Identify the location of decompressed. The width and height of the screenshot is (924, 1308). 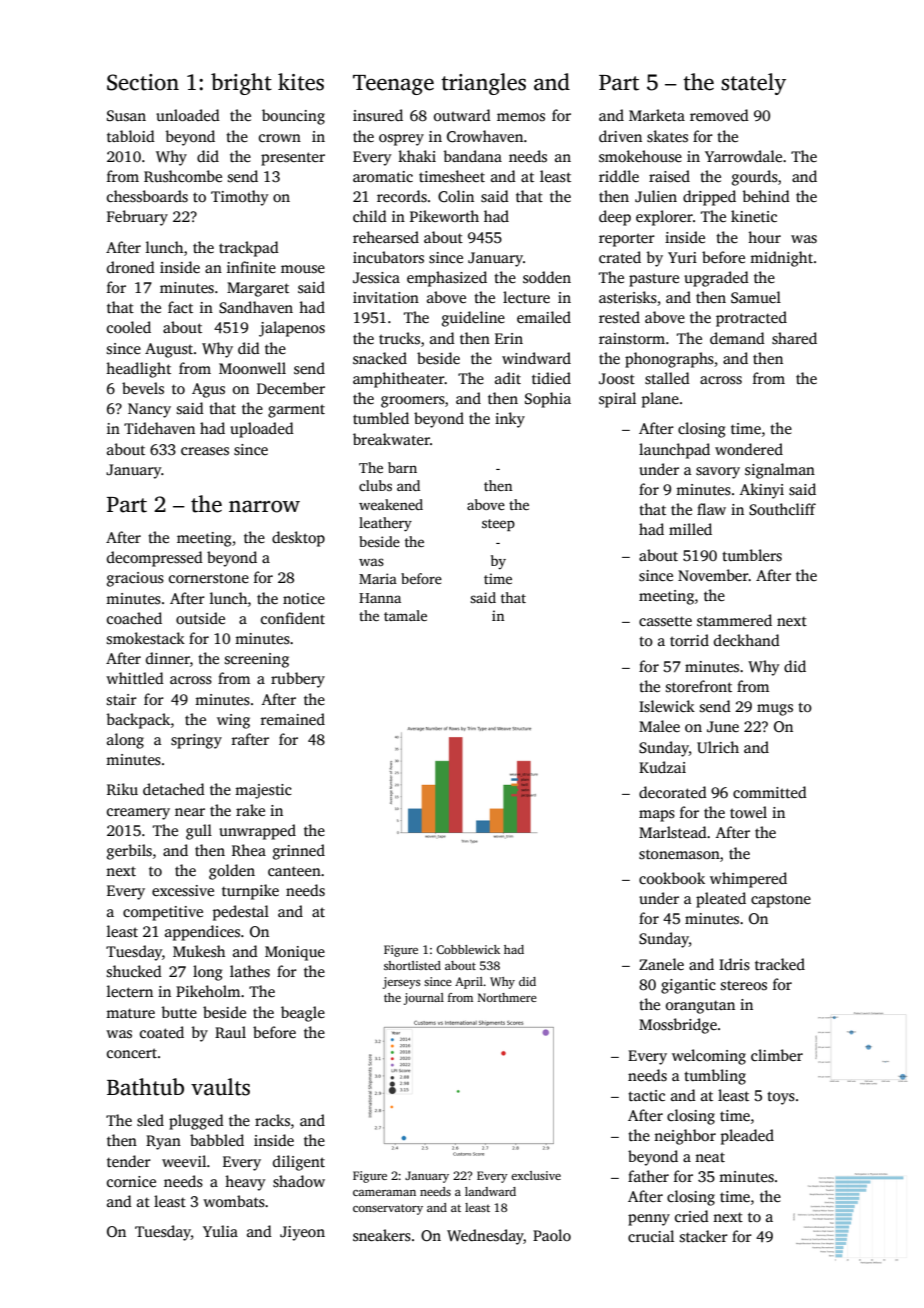
(155, 559).
